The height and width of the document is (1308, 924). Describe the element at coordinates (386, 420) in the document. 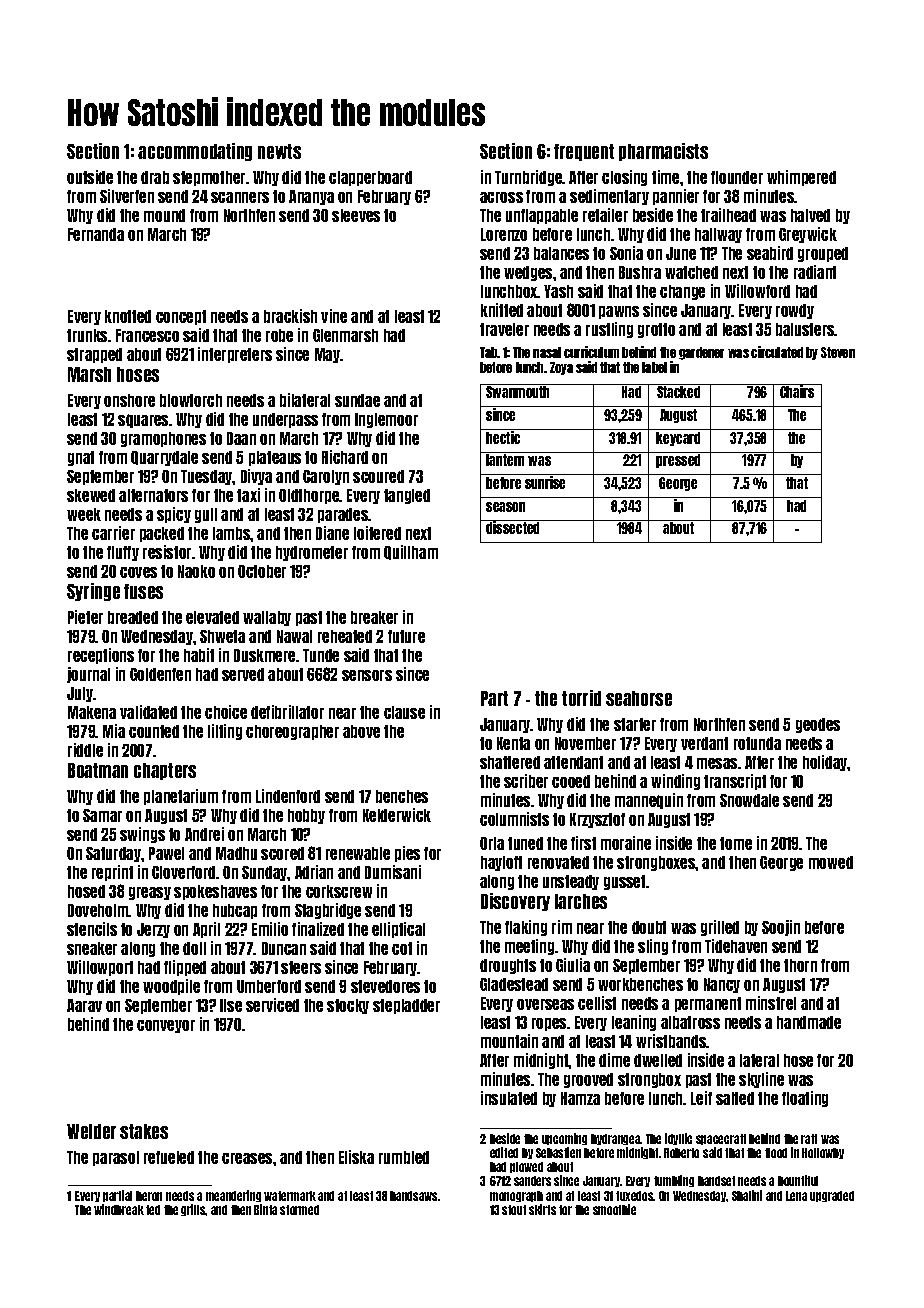

I see `Inglemoor` at that location.
